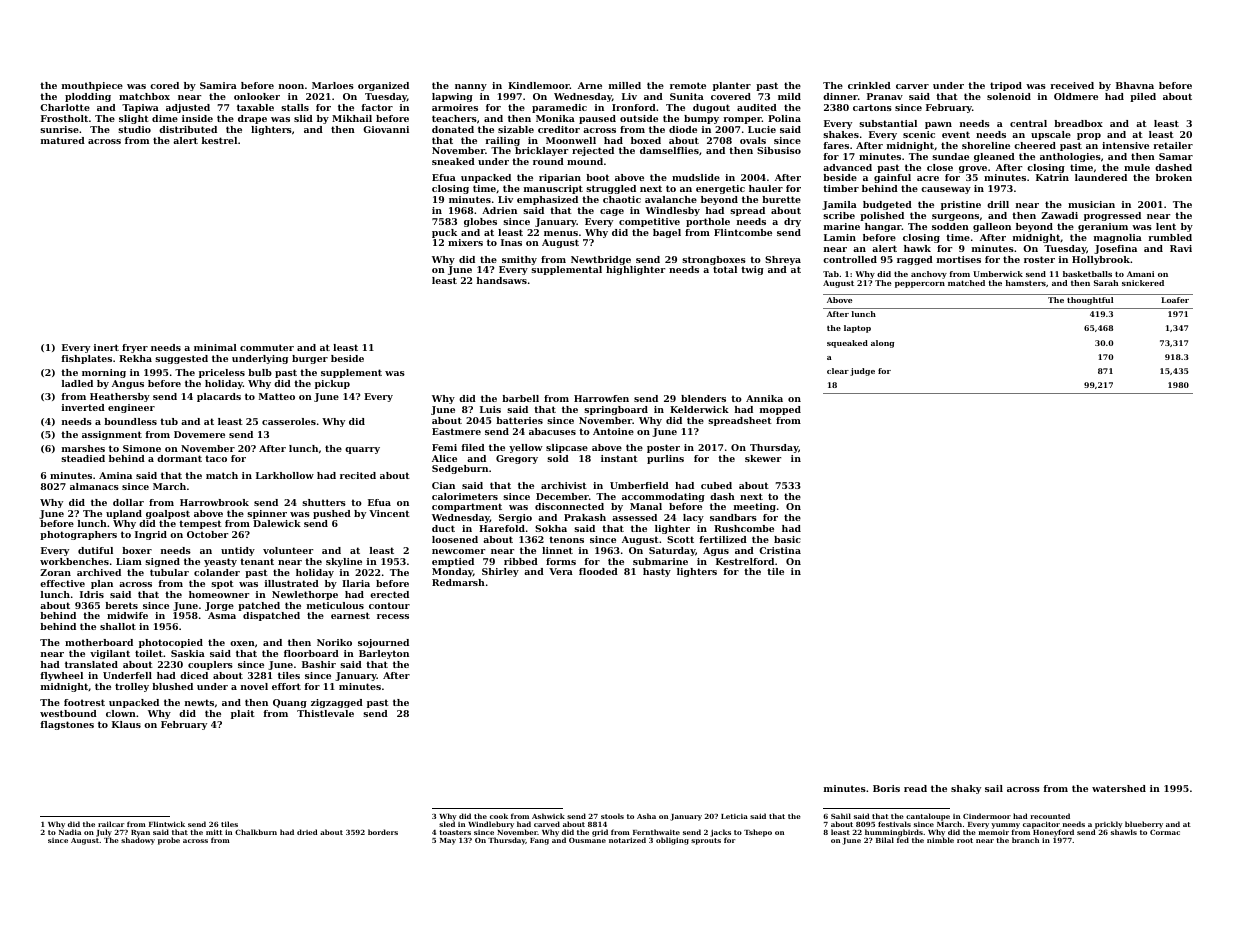 The width and height of the document is (1233, 952). What do you see at coordinates (780, 550) in the document?
I see `Cristina` at bounding box center [780, 550].
